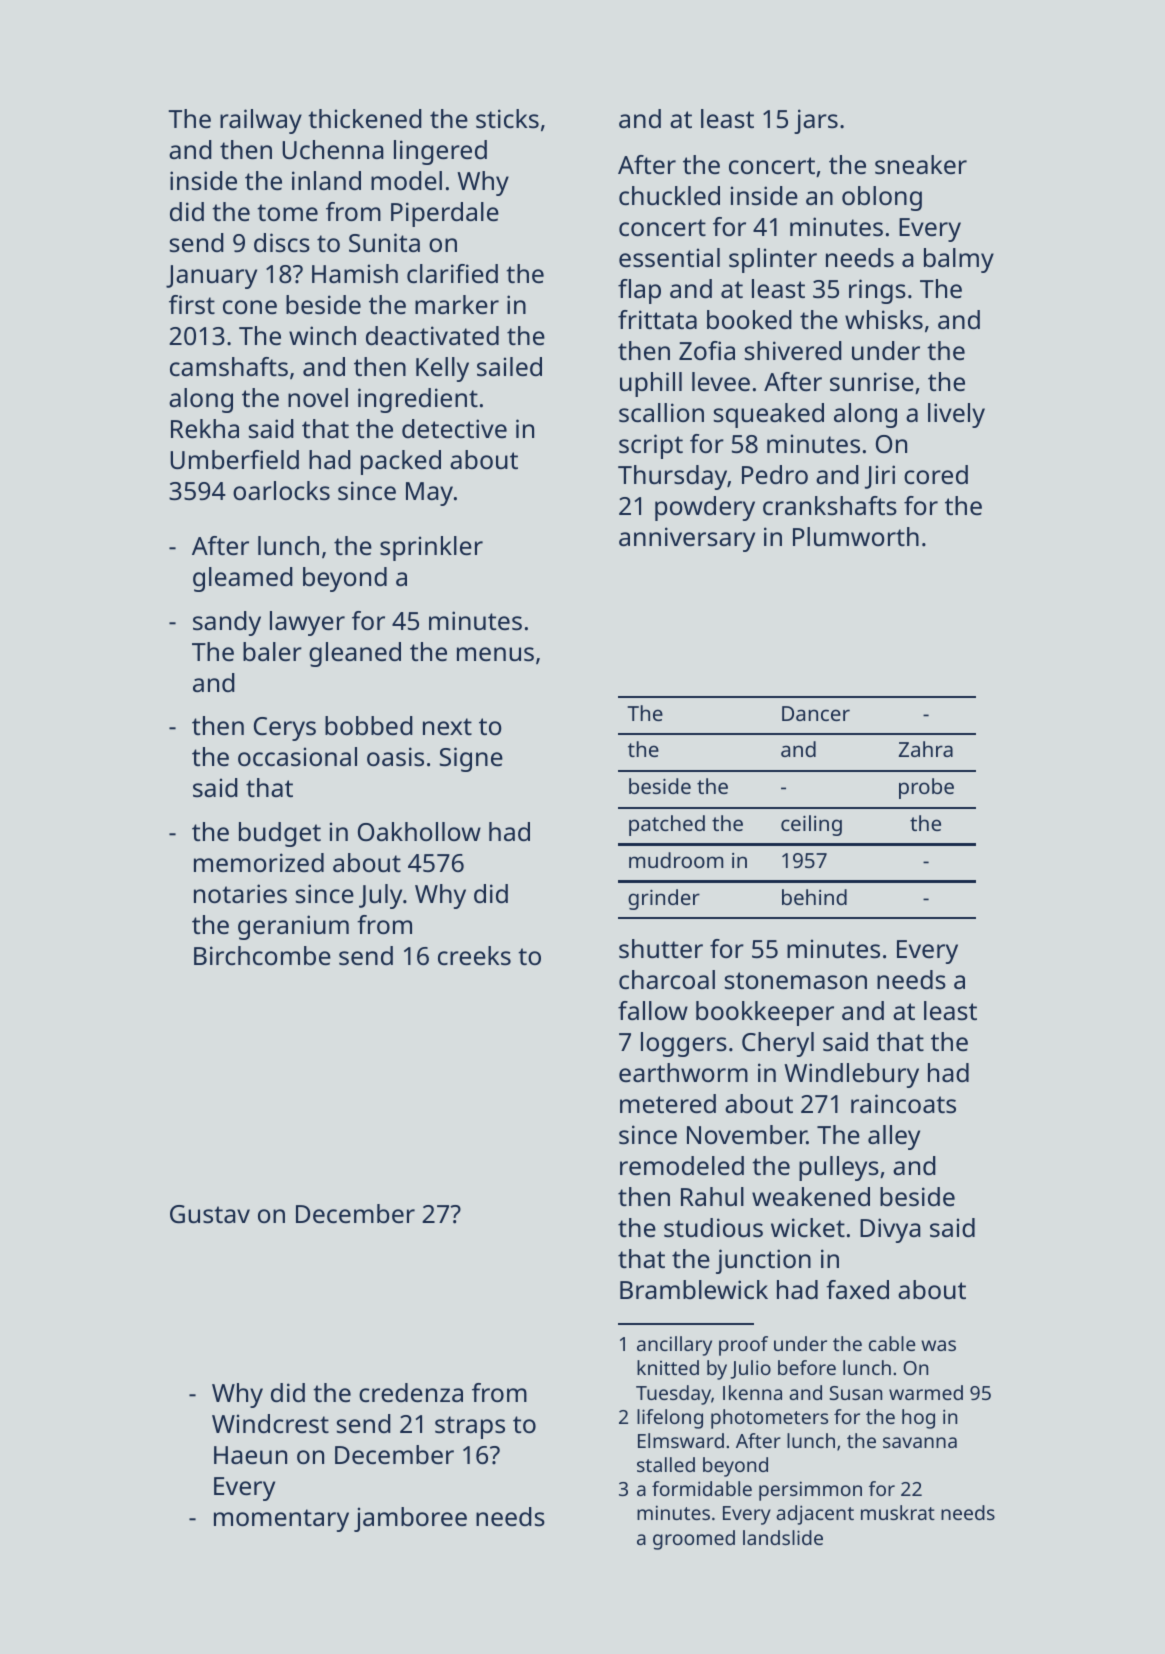 The width and height of the document is (1165, 1654). I want to click on menus, so click(495, 654).
